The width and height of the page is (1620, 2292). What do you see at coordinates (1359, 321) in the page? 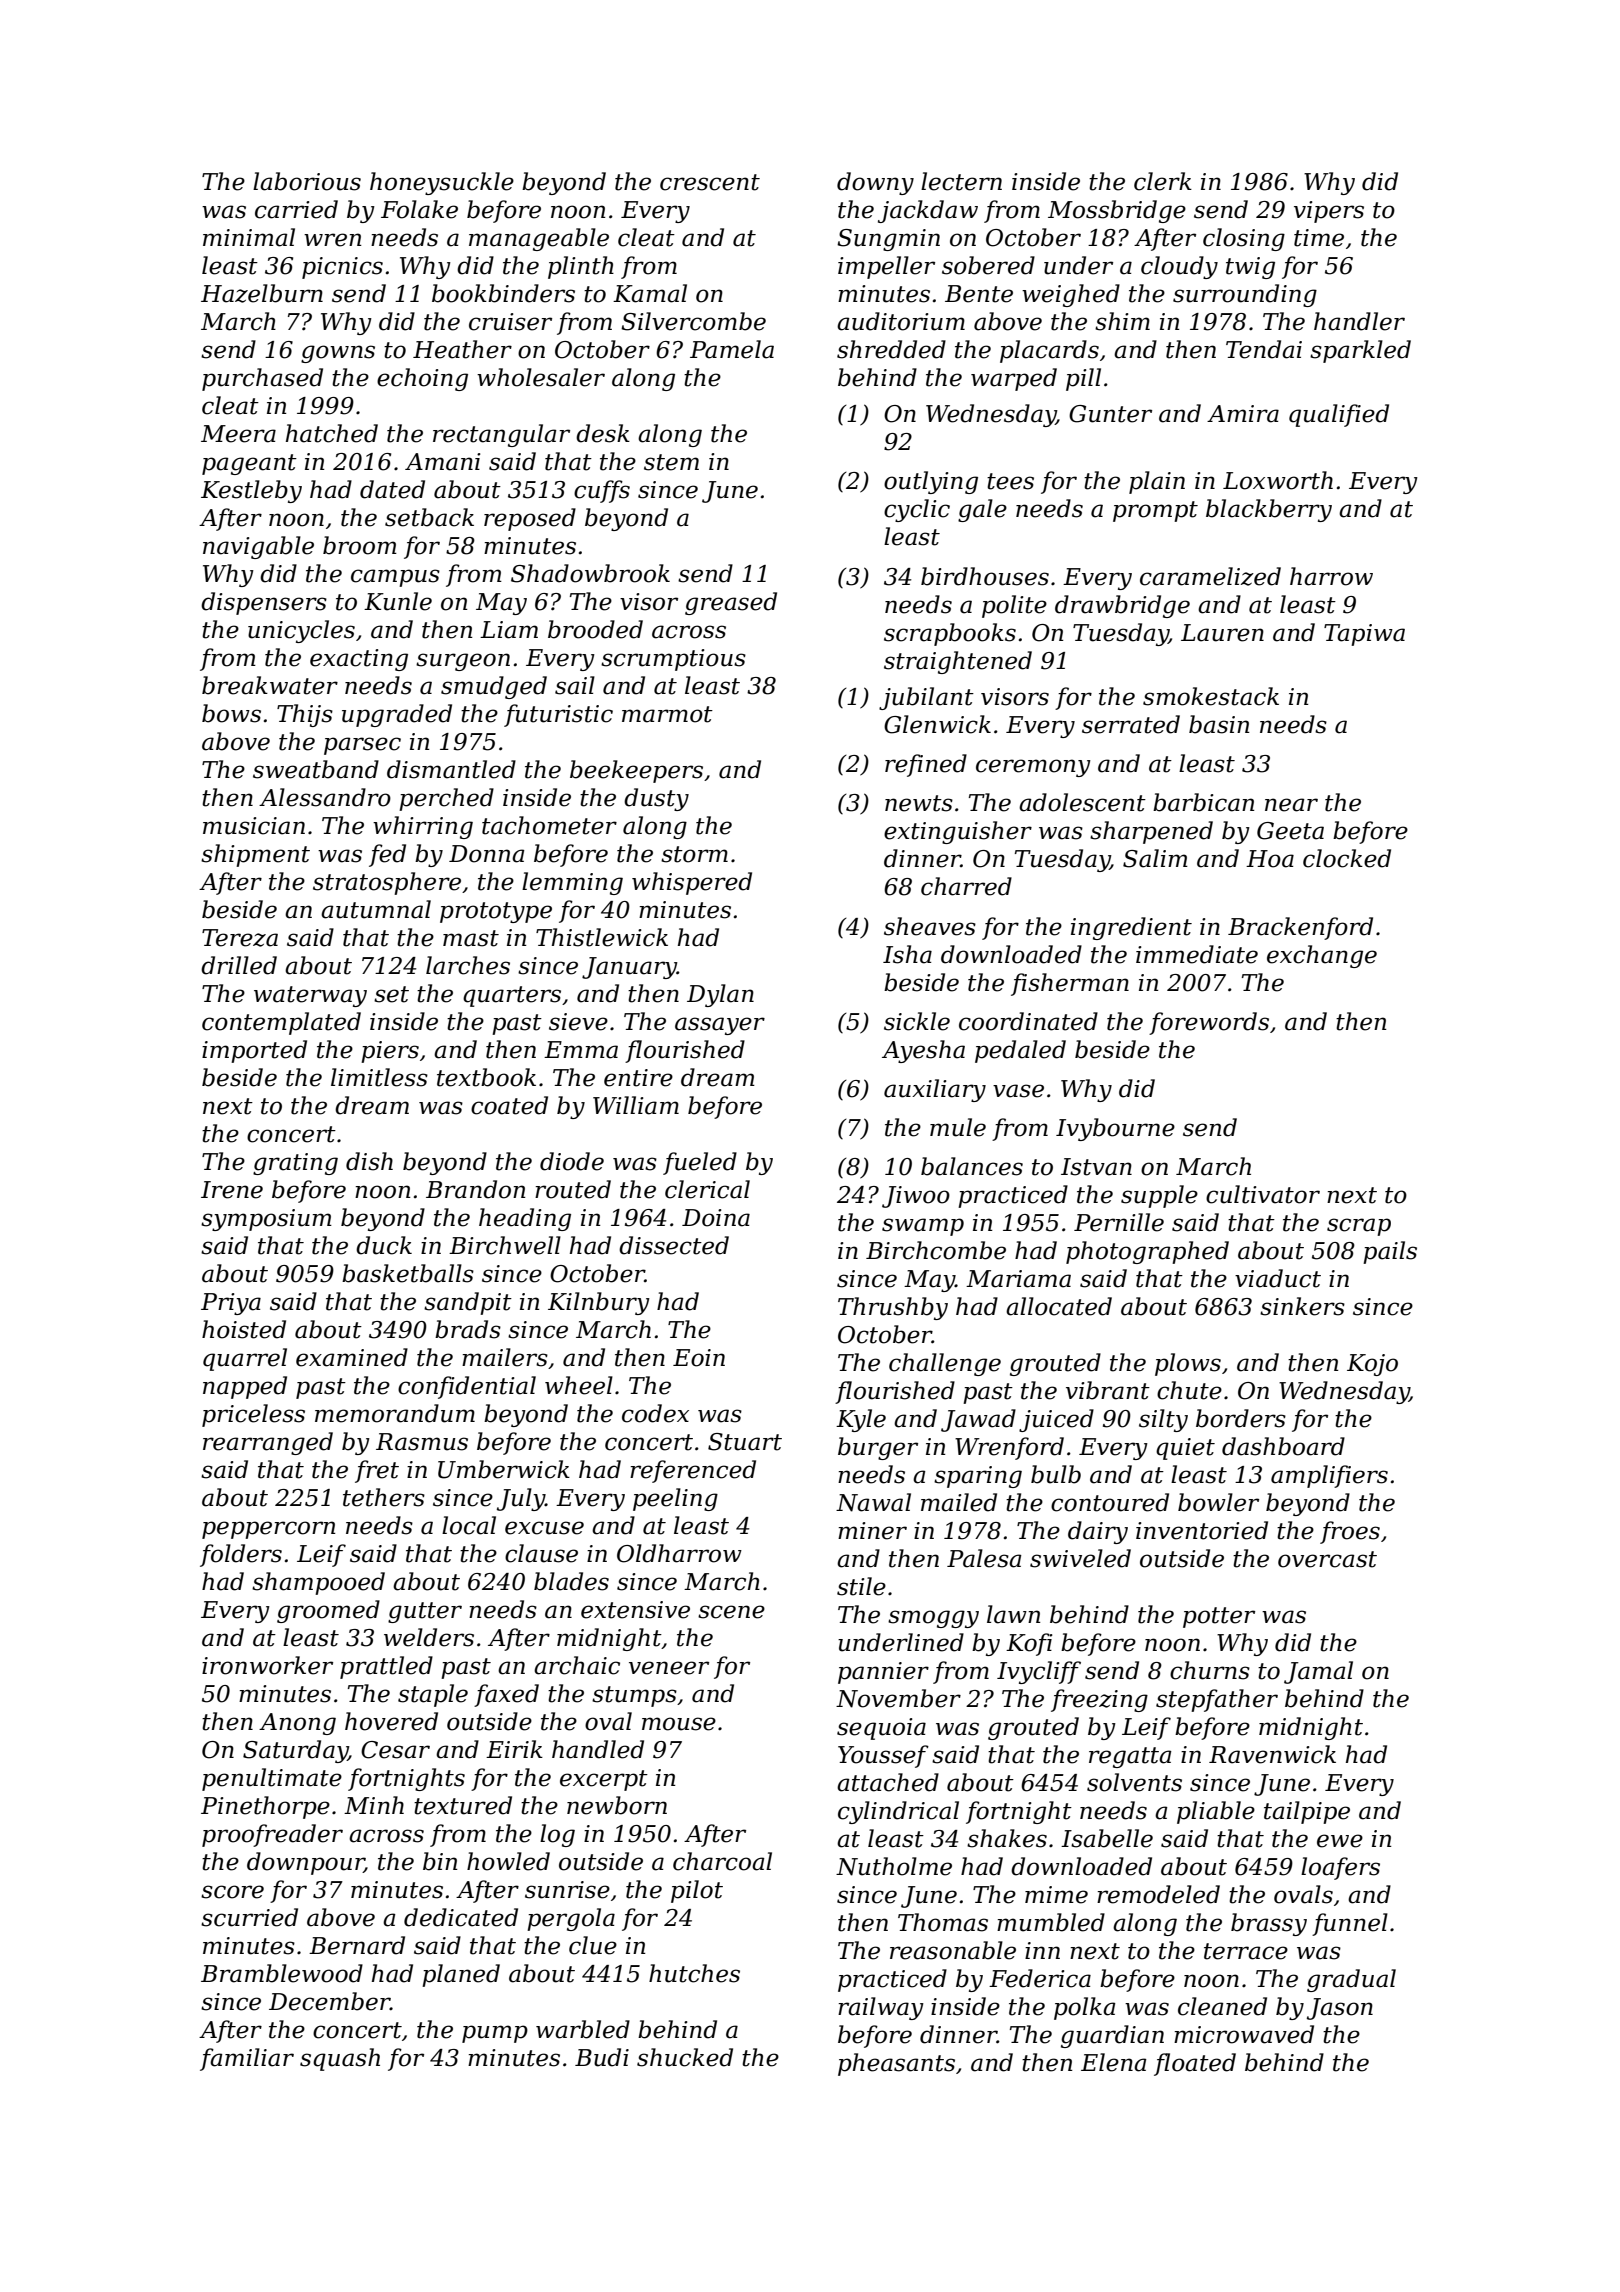
I see `handler` at bounding box center [1359, 321].
